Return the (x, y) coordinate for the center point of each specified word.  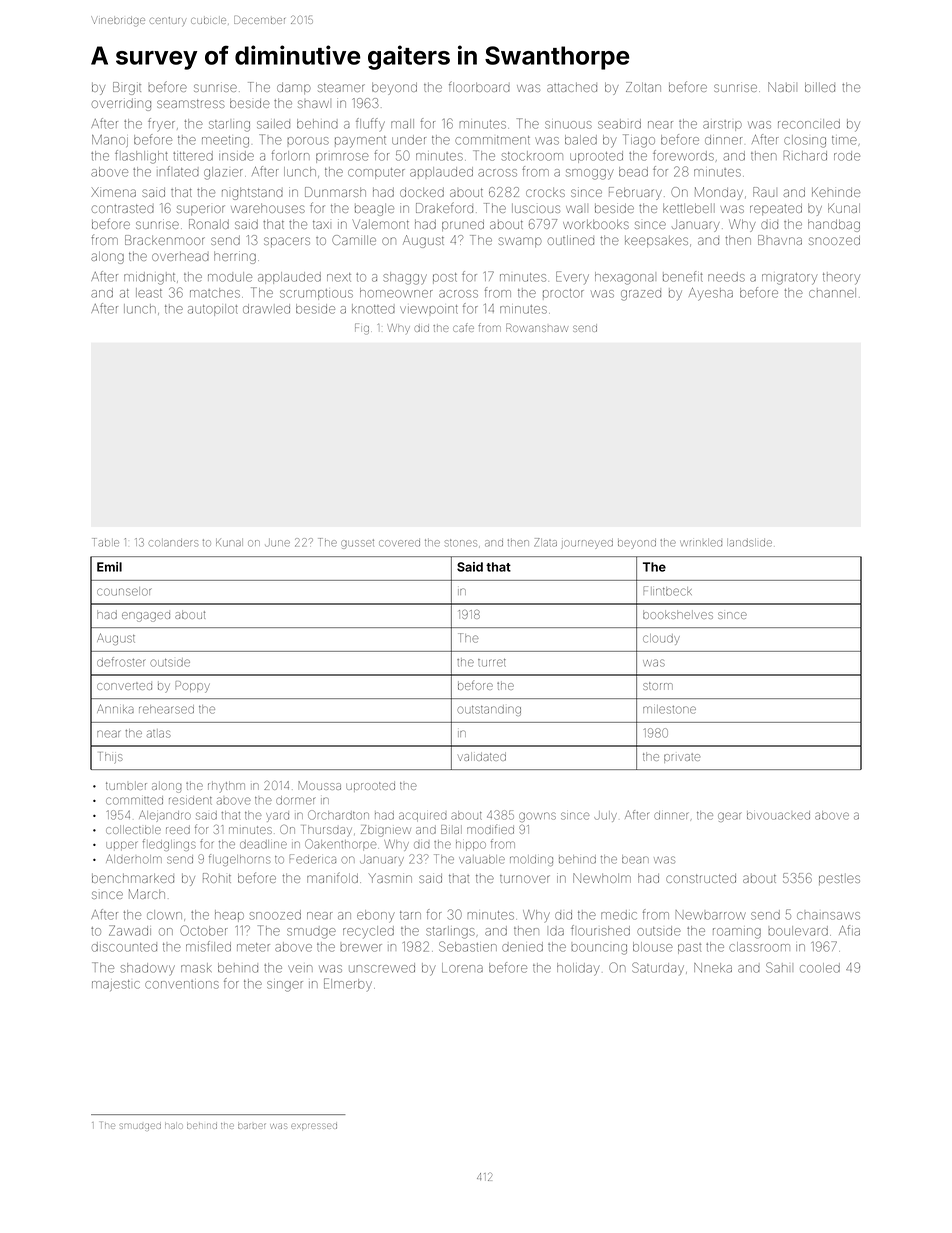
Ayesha (711, 294)
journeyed (587, 544)
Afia (849, 930)
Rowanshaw (536, 327)
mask (196, 968)
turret (492, 663)
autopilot (213, 310)
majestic (116, 985)
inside (236, 156)
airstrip (722, 125)
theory (841, 278)
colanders (173, 543)
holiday (578, 969)
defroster (121, 662)
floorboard (479, 86)
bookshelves (678, 615)
